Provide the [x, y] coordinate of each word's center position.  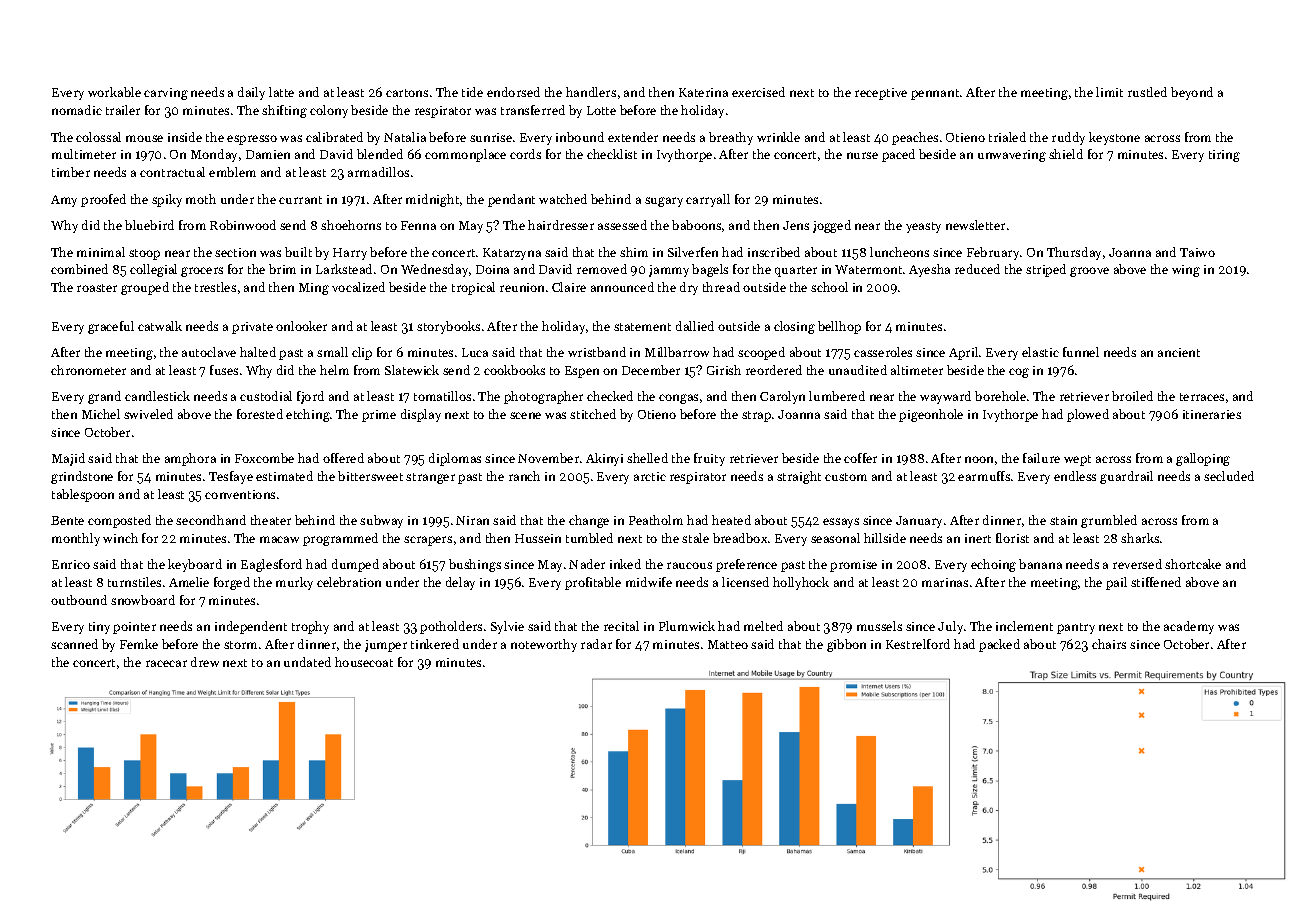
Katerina [703, 92]
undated [307, 662]
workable [114, 92]
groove [1089, 272]
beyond [1192, 93]
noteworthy [544, 645]
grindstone [82, 477]
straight [799, 477]
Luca [475, 352]
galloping [1203, 459]
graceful [111, 327]
